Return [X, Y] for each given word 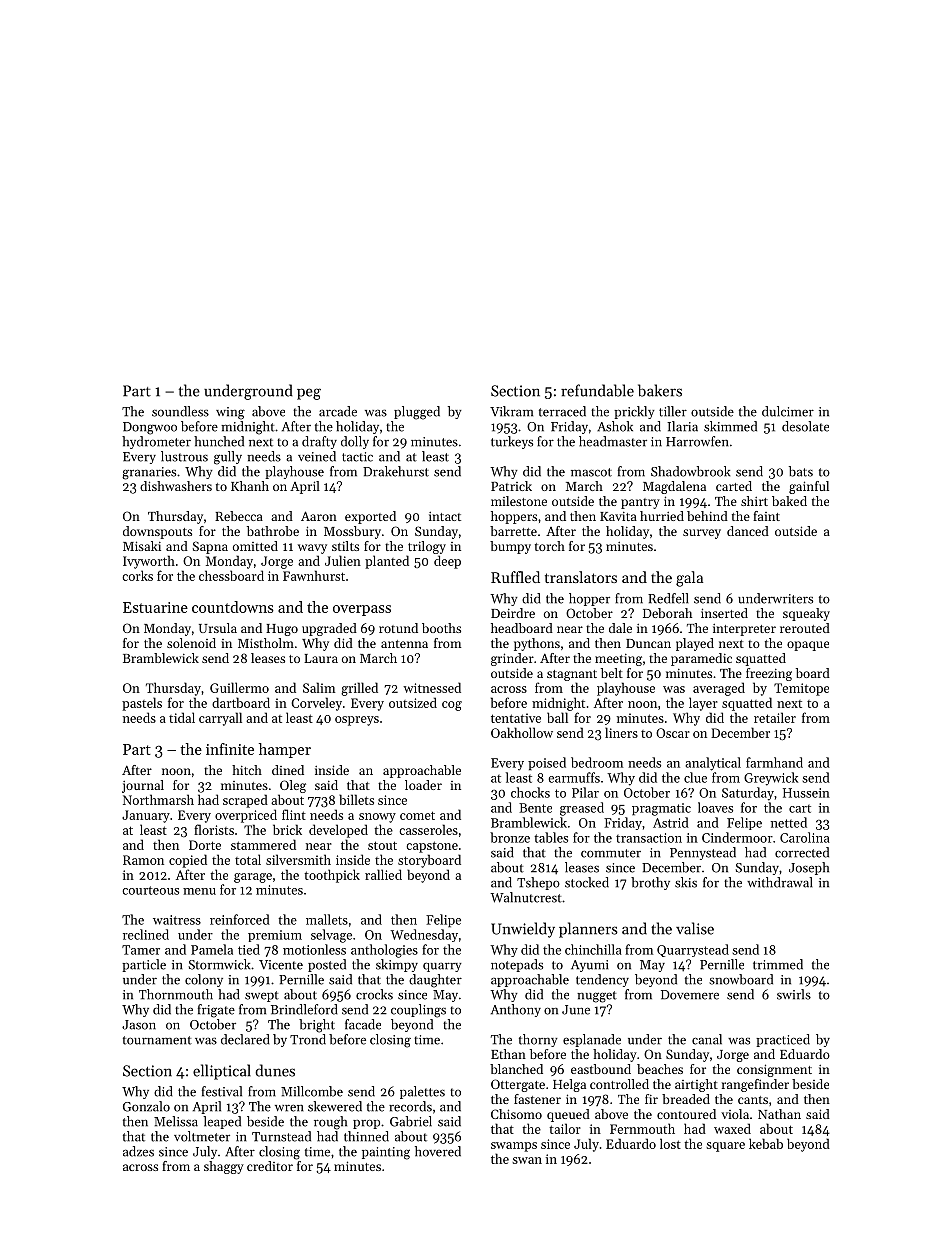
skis [686, 882]
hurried [662, 516]
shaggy [224, 1167]
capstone [432, 847]
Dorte [205, 845]
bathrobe [273, 531]
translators [581, 577]
